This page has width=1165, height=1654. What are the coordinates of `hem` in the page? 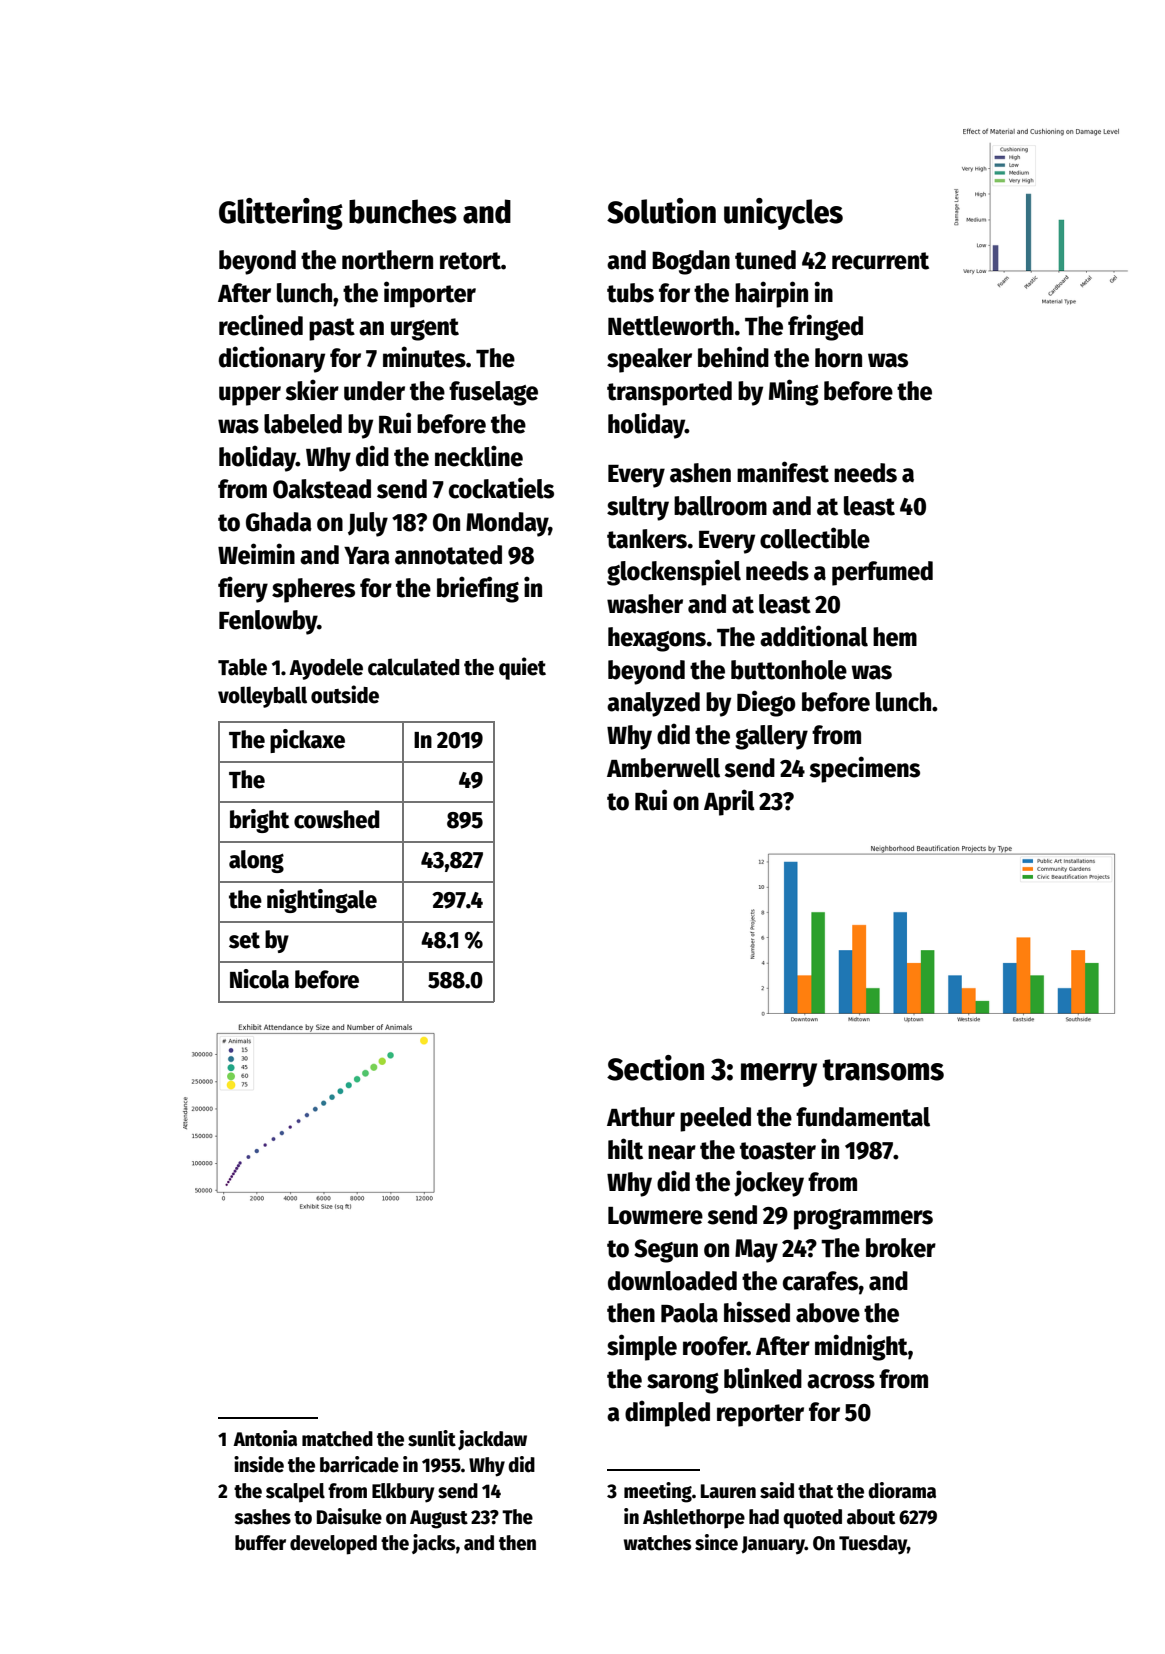 It's located at (895, 637).
